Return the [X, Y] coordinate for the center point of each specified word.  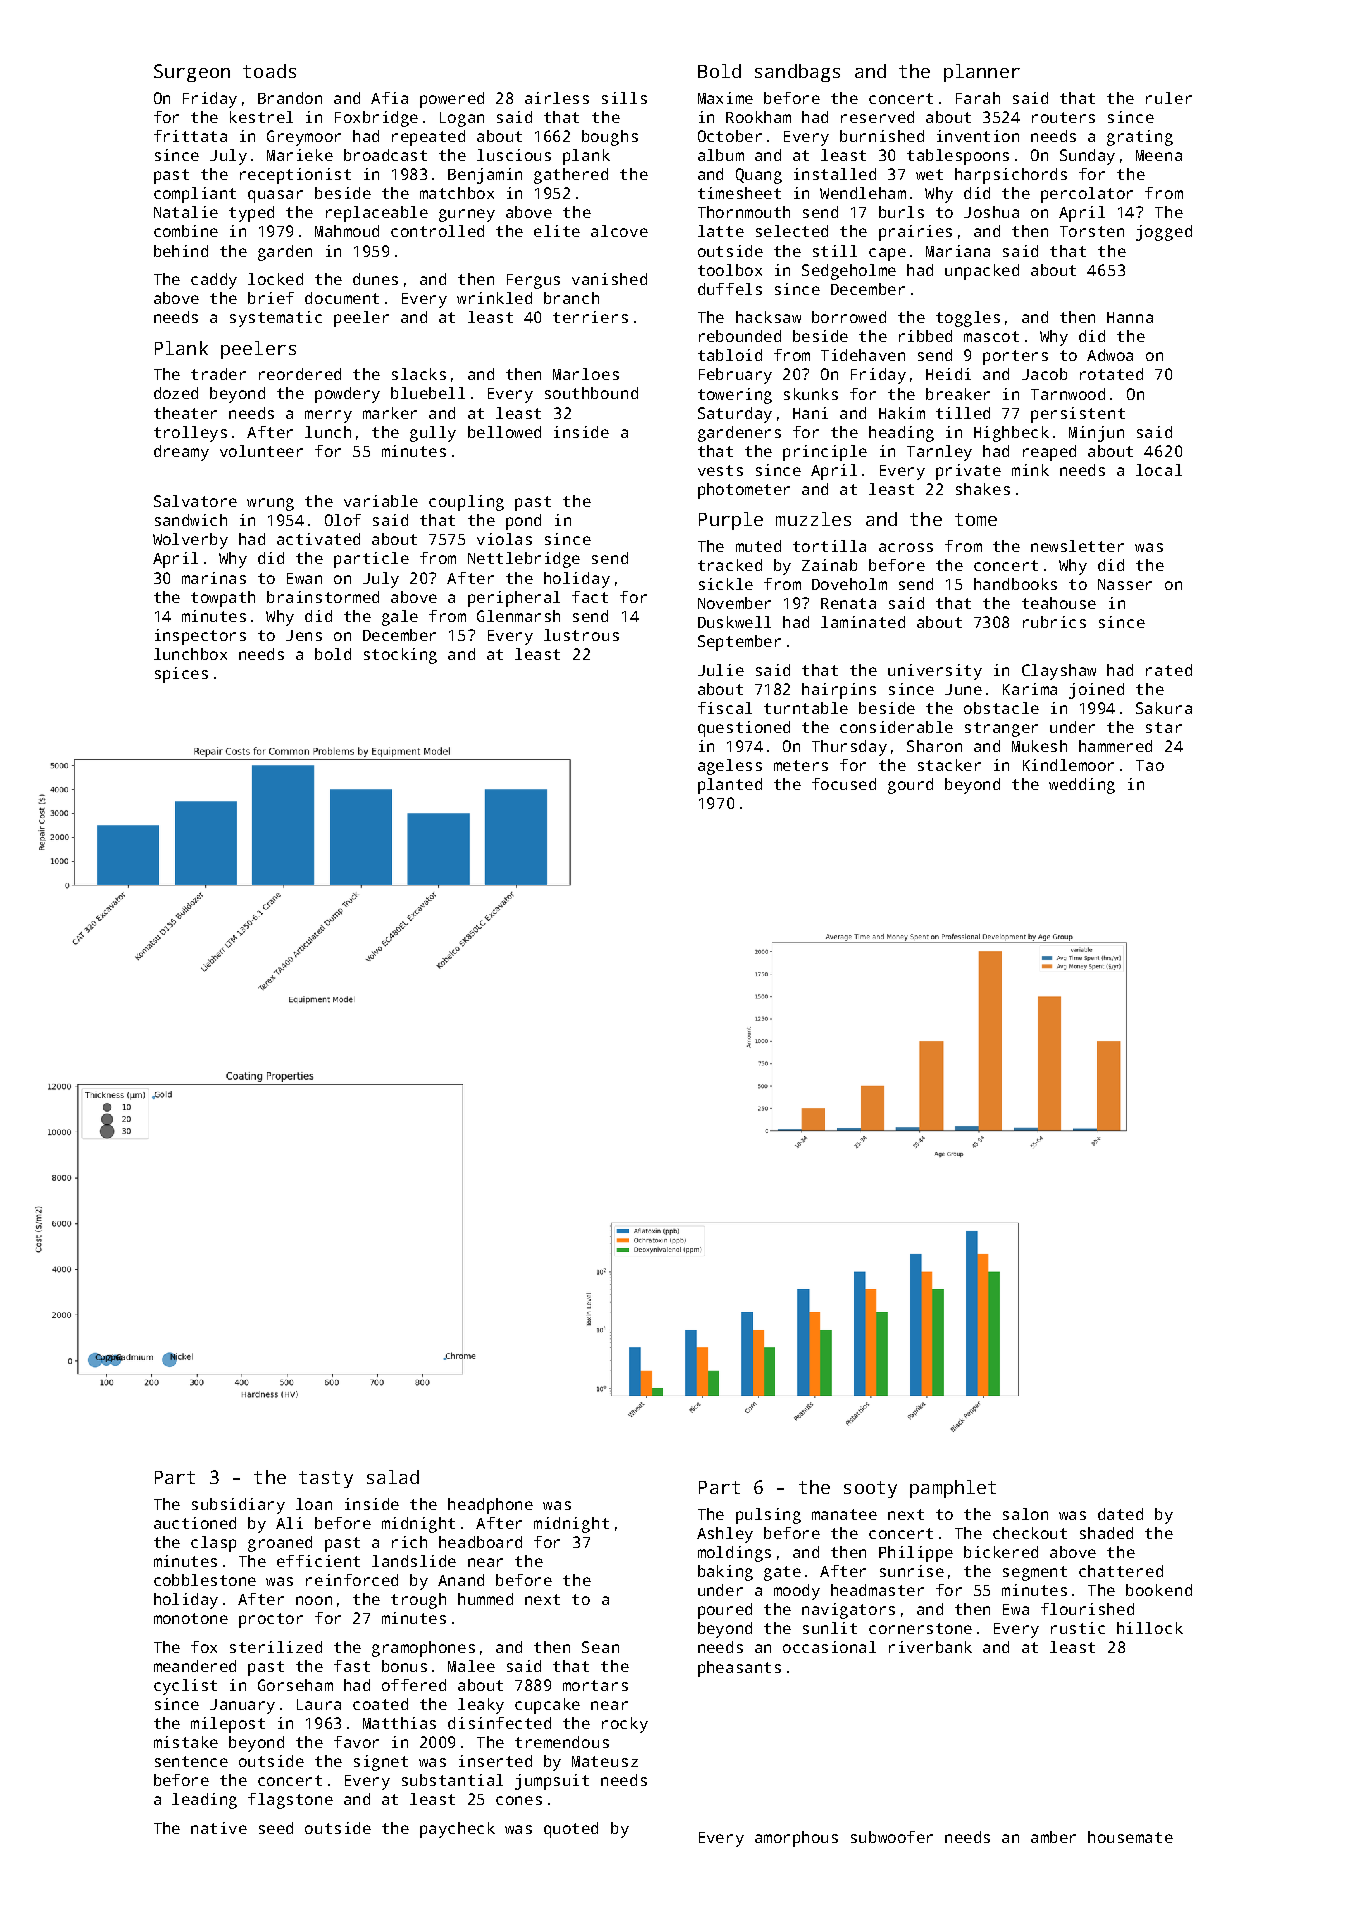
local [1159, 470]
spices [181, 675]
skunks [811, 394]
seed [276, 1828]
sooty [870, 1489]
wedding [1082, 786]
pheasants [739, 1669]
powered [452, 100]
